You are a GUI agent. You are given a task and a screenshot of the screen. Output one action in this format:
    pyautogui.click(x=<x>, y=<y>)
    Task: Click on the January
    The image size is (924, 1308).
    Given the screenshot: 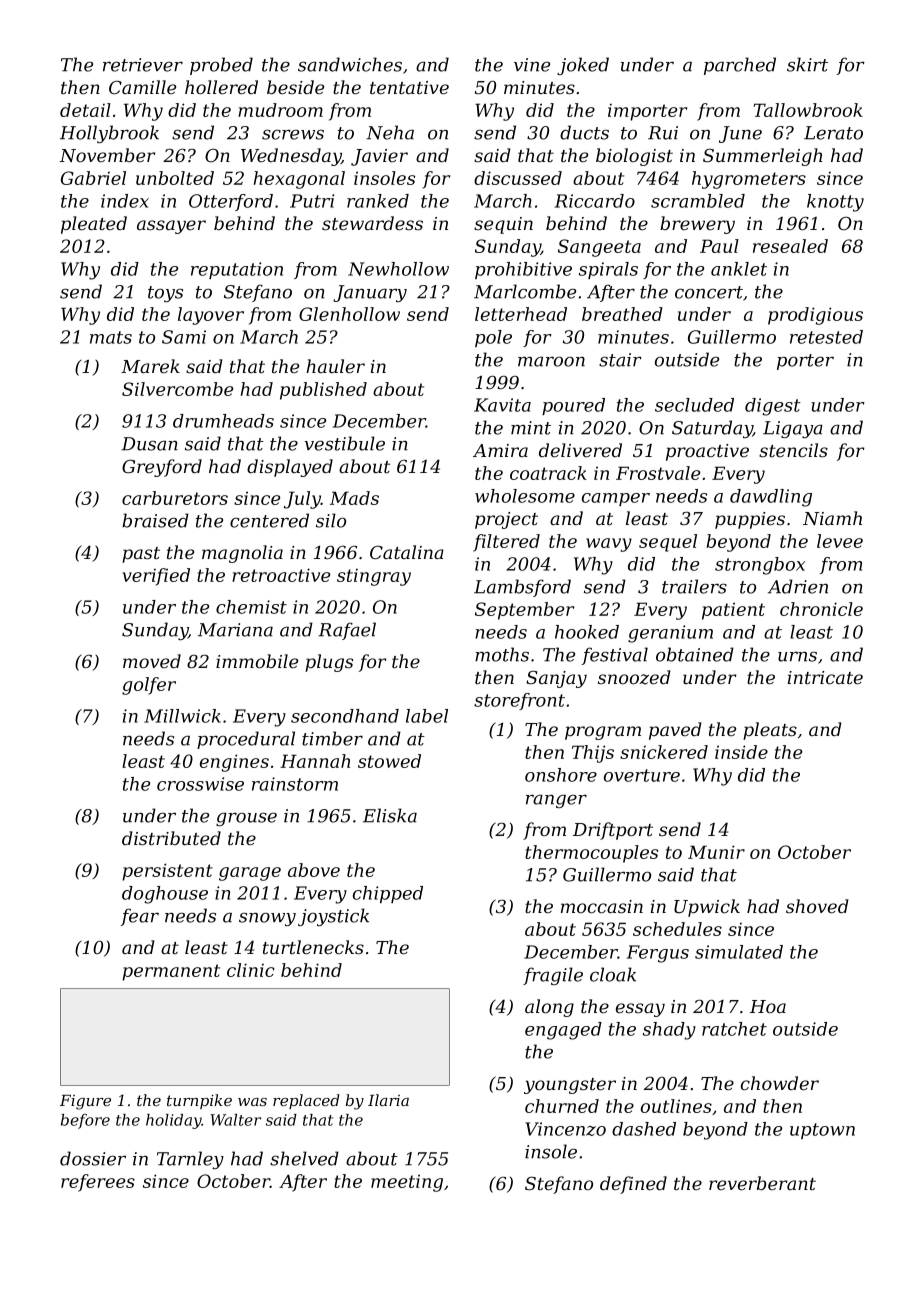 What is the action you would take?
    pyautogui.click(x=370, y=293)
